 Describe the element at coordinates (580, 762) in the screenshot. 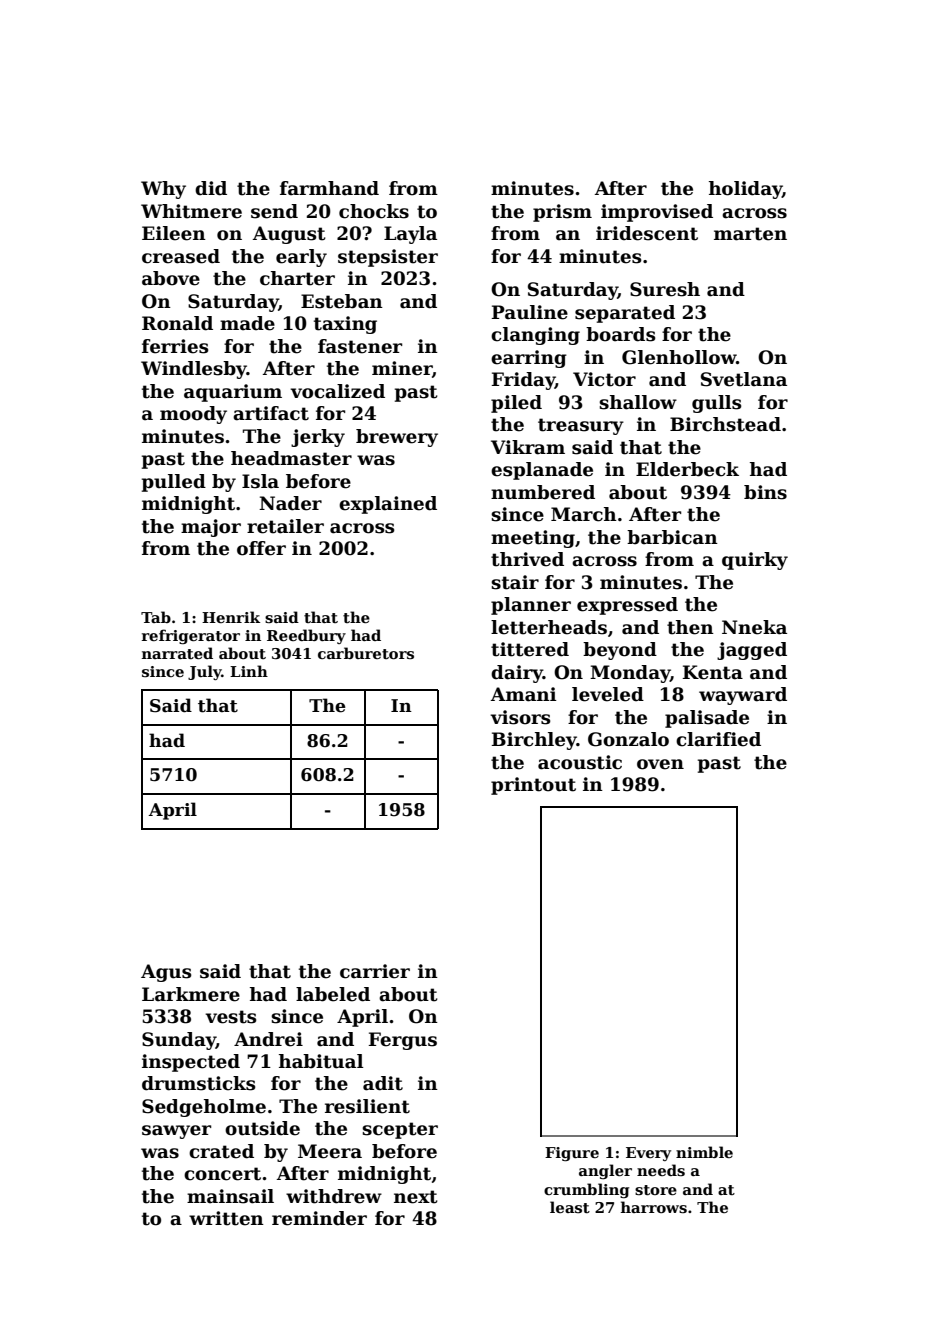

I see `acoustic` at that location.
